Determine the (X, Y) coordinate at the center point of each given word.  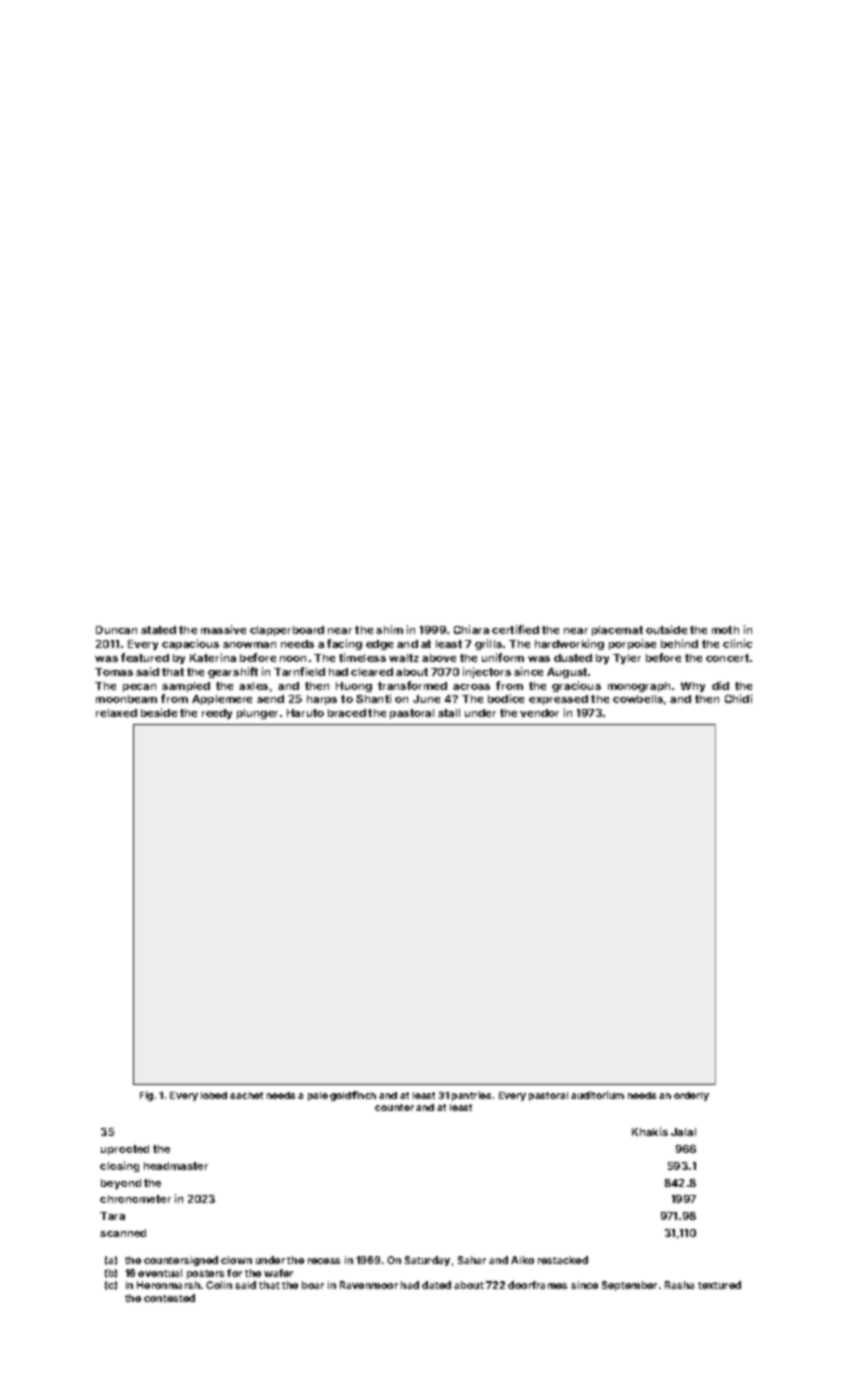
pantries (471, 1096)
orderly (691, 1096)
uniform (503, 657)
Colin (219, 1285)
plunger (257, 714)
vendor (539, 713)
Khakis (650, 1131)
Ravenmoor (369, 1285)
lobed (214, 1095)
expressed (558, 700)
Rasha (679, 1285)
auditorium (597, 1095)
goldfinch (353, 1096)
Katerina (213, 657)
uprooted (125, 1150)
